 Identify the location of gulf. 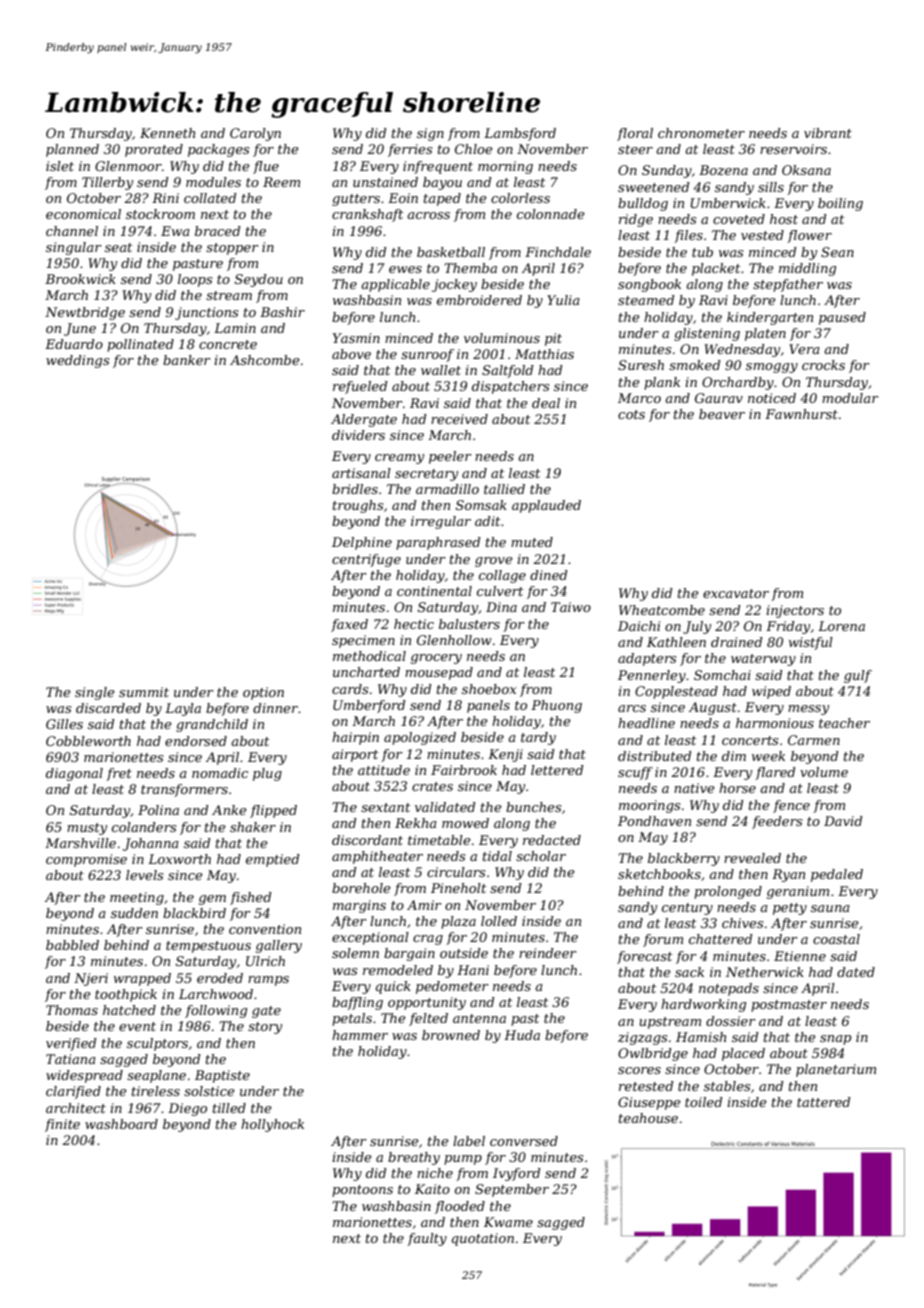
(858, 676).
